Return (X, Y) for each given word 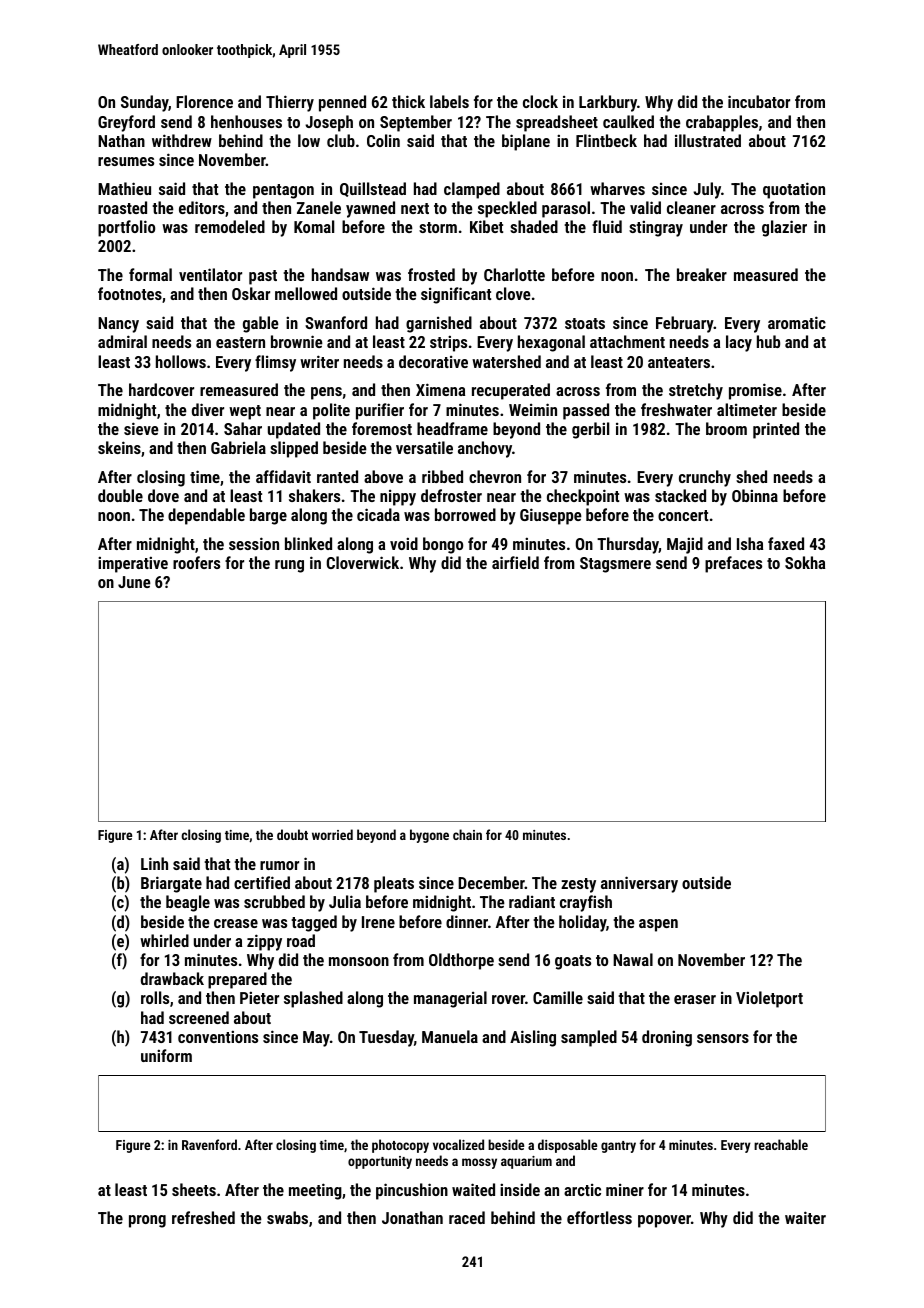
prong (147, 1221)
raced (467, 1217)
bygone (429, 836)
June (134, 582)
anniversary (639, 884)
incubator (759, 101)
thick (408, 101)
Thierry (290, 103)
